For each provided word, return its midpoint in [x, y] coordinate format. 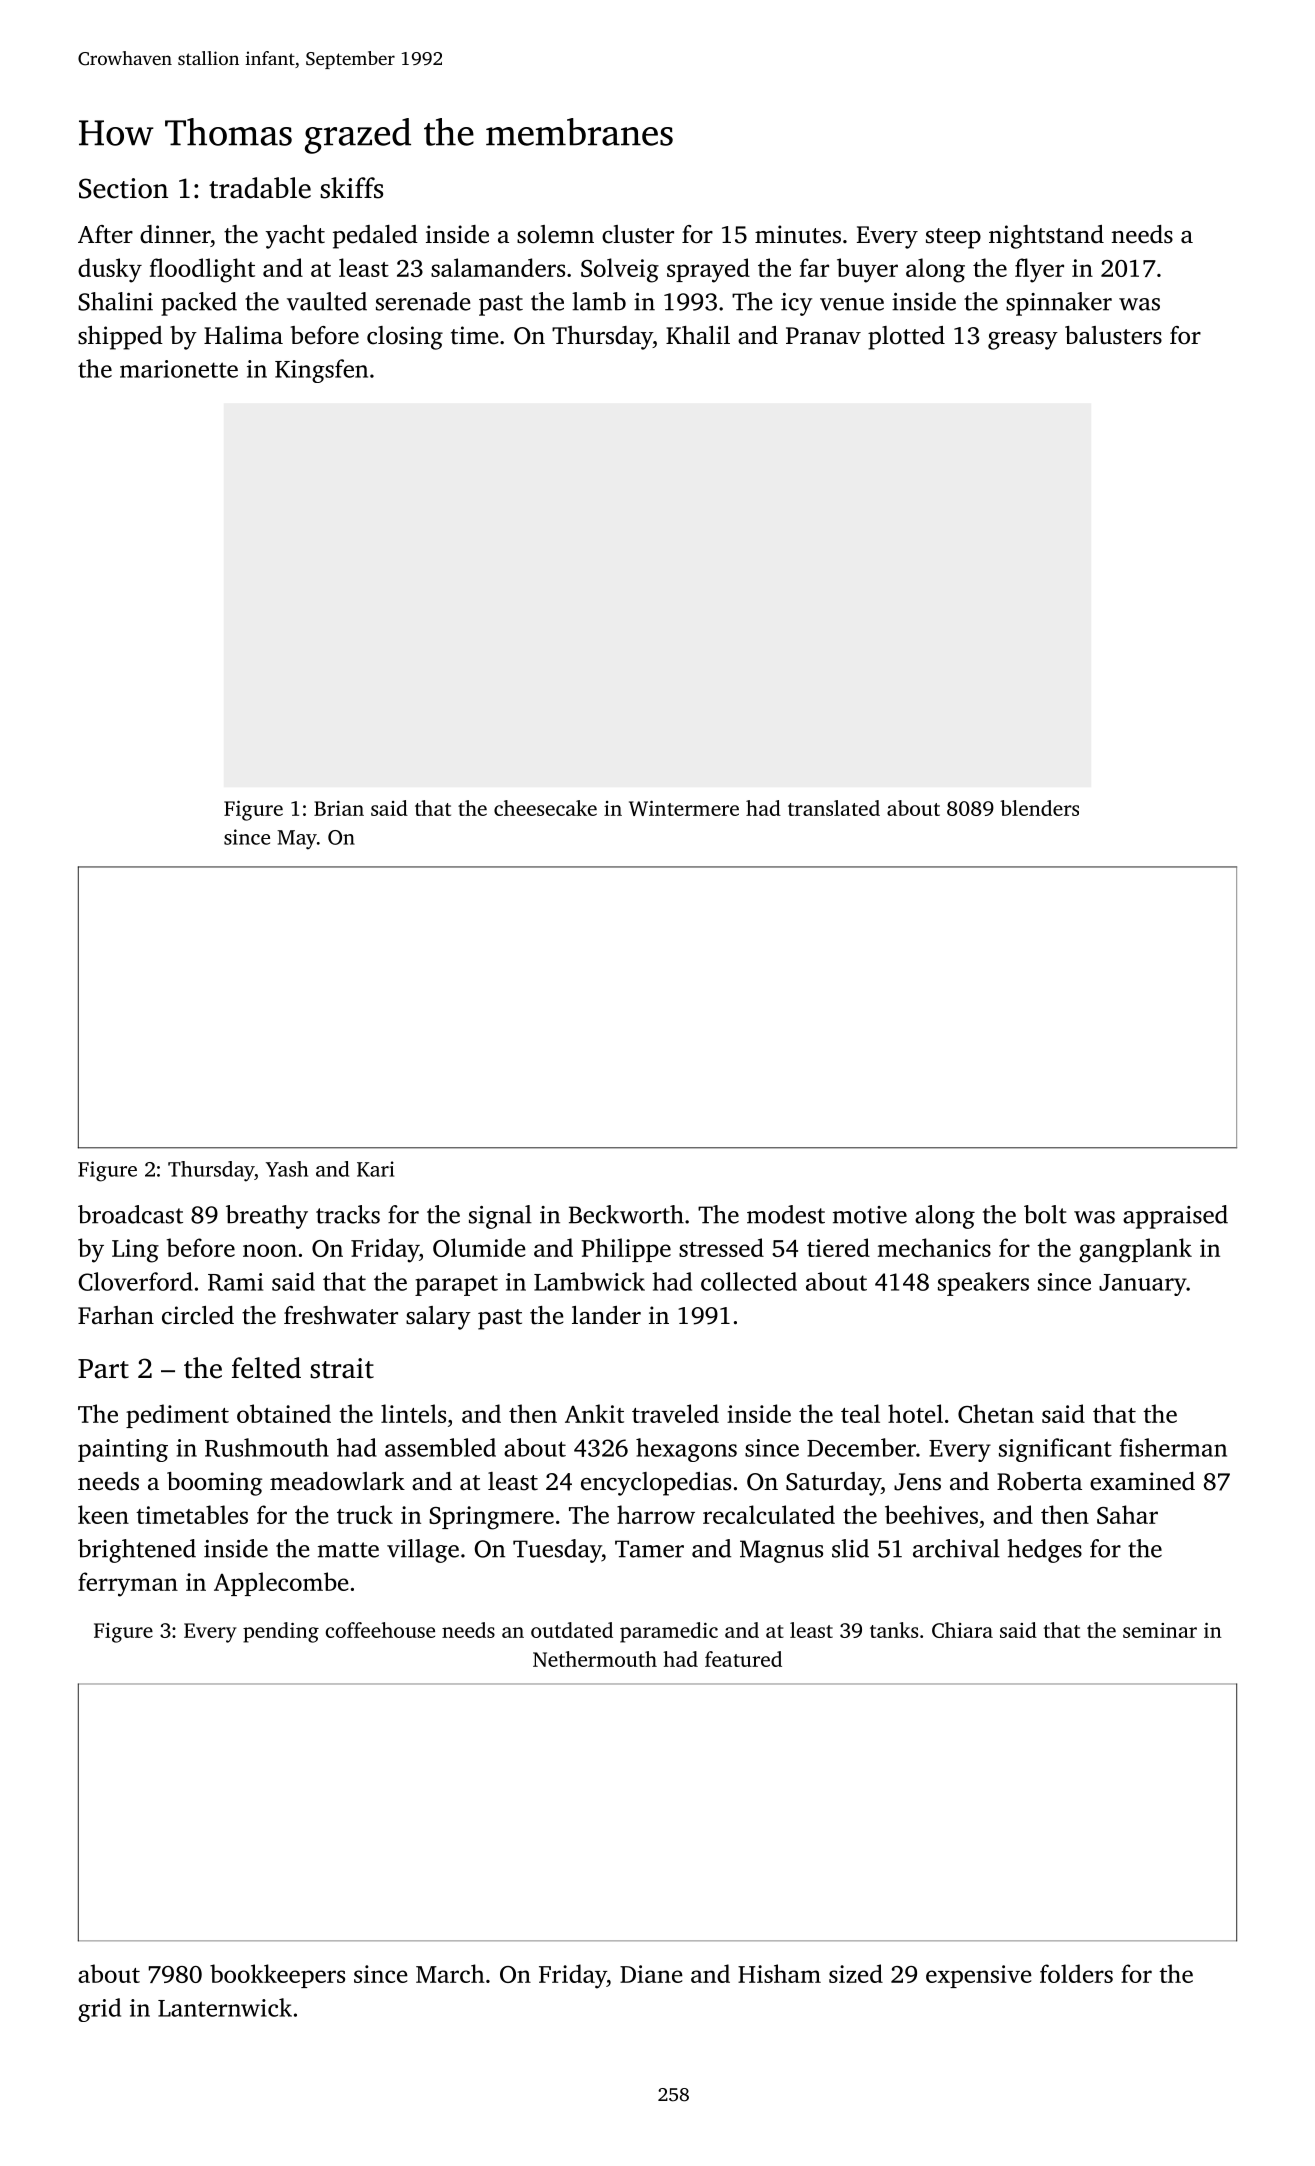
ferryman [128, 1584]
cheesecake [545, 808]
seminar [1160, 1630]
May [297, 840]
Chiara [962, 1630]
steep [953, 238]
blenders [1039, 808]
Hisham [779, 1973]
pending [281, 1632]
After [105, 234]
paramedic [669, 1632]
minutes [798, 234]
